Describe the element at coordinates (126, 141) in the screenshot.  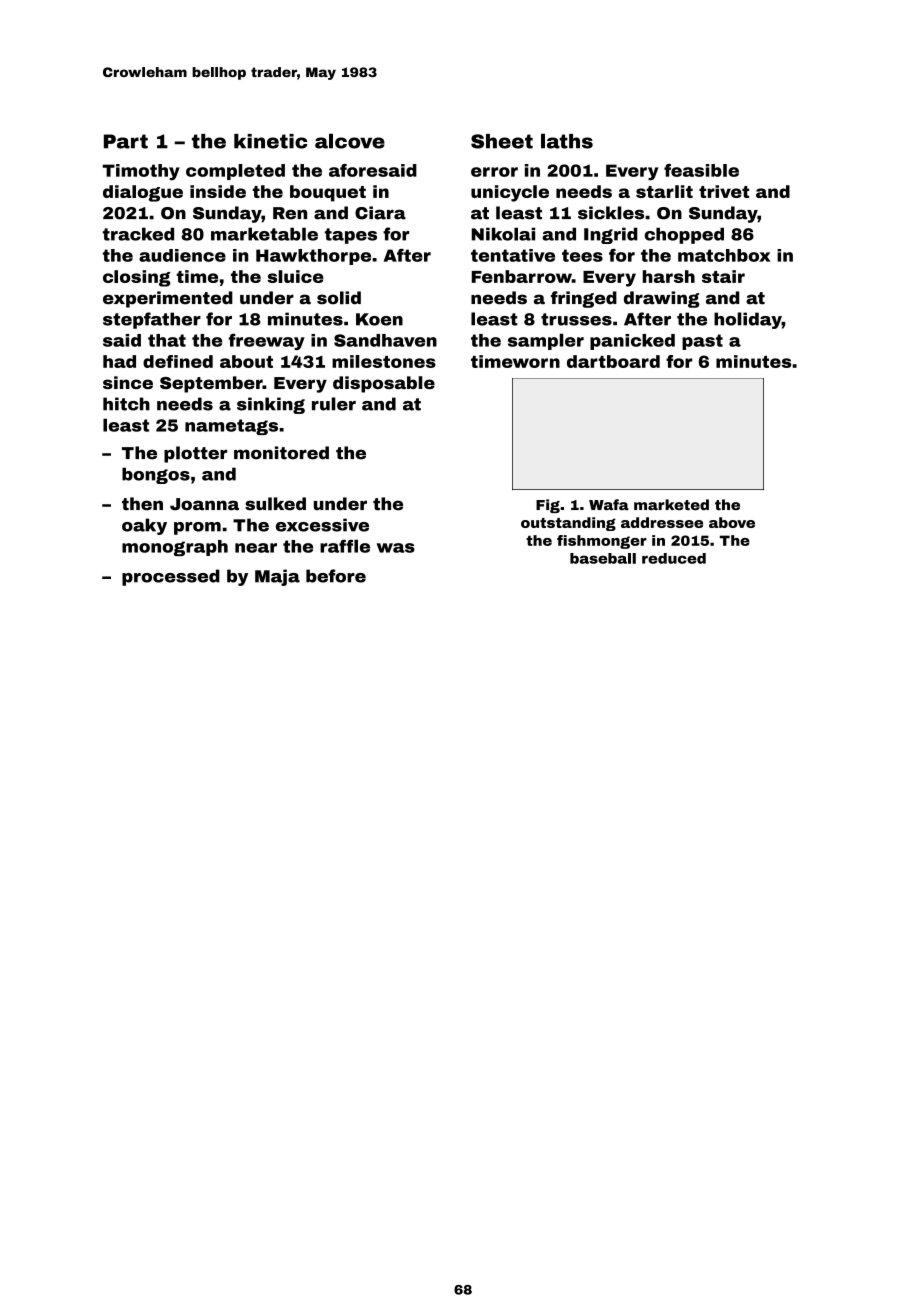
I see `Part` at that location.
